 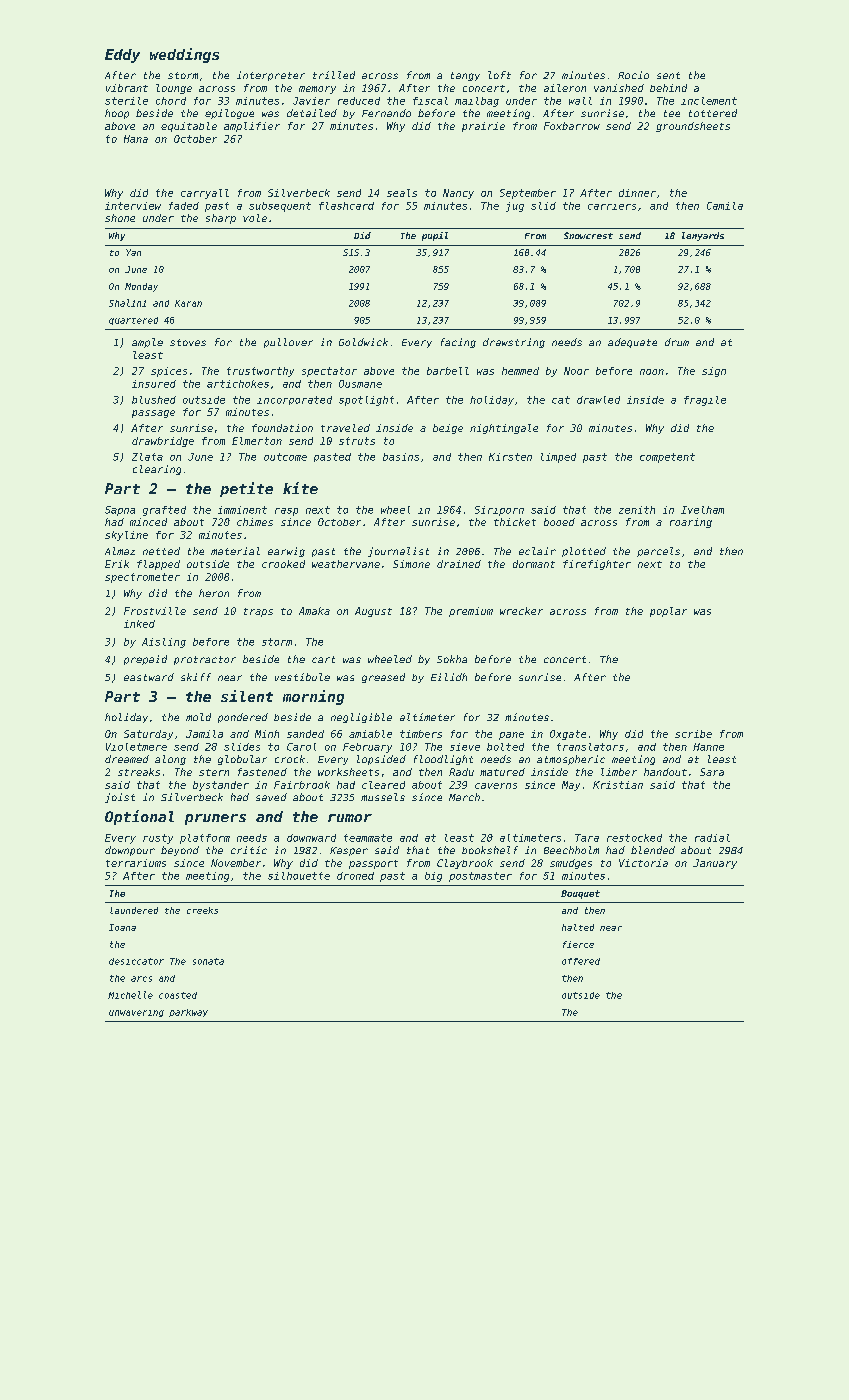 What do you see at coordinates (668, 612) in the screenshot?
I see `poplar` at bounding box center [668, 612].
